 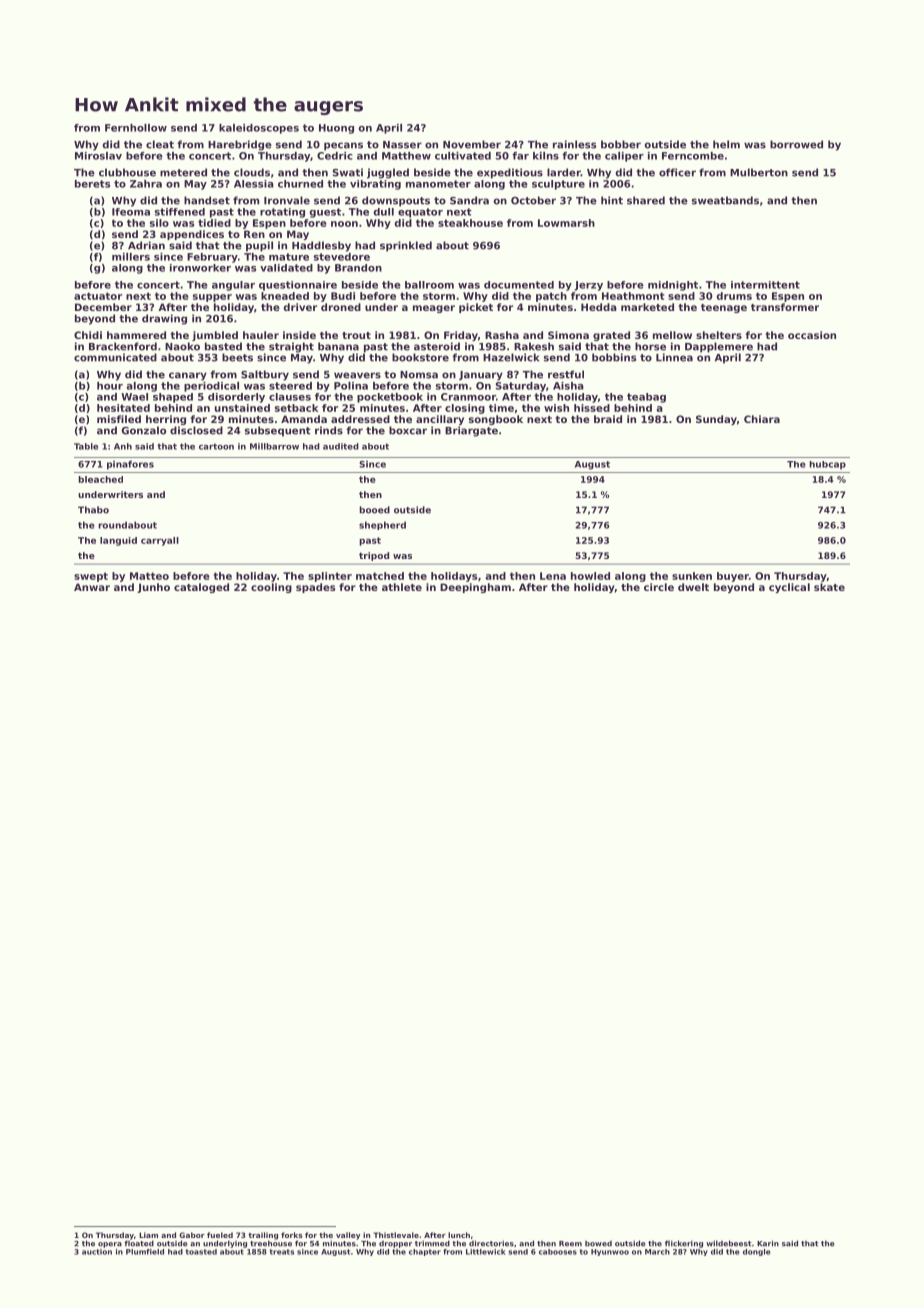 What do you see at coordinates (298, 286) in the screenshot?
I see `questionnaire` at bounding box center [298, 286].
